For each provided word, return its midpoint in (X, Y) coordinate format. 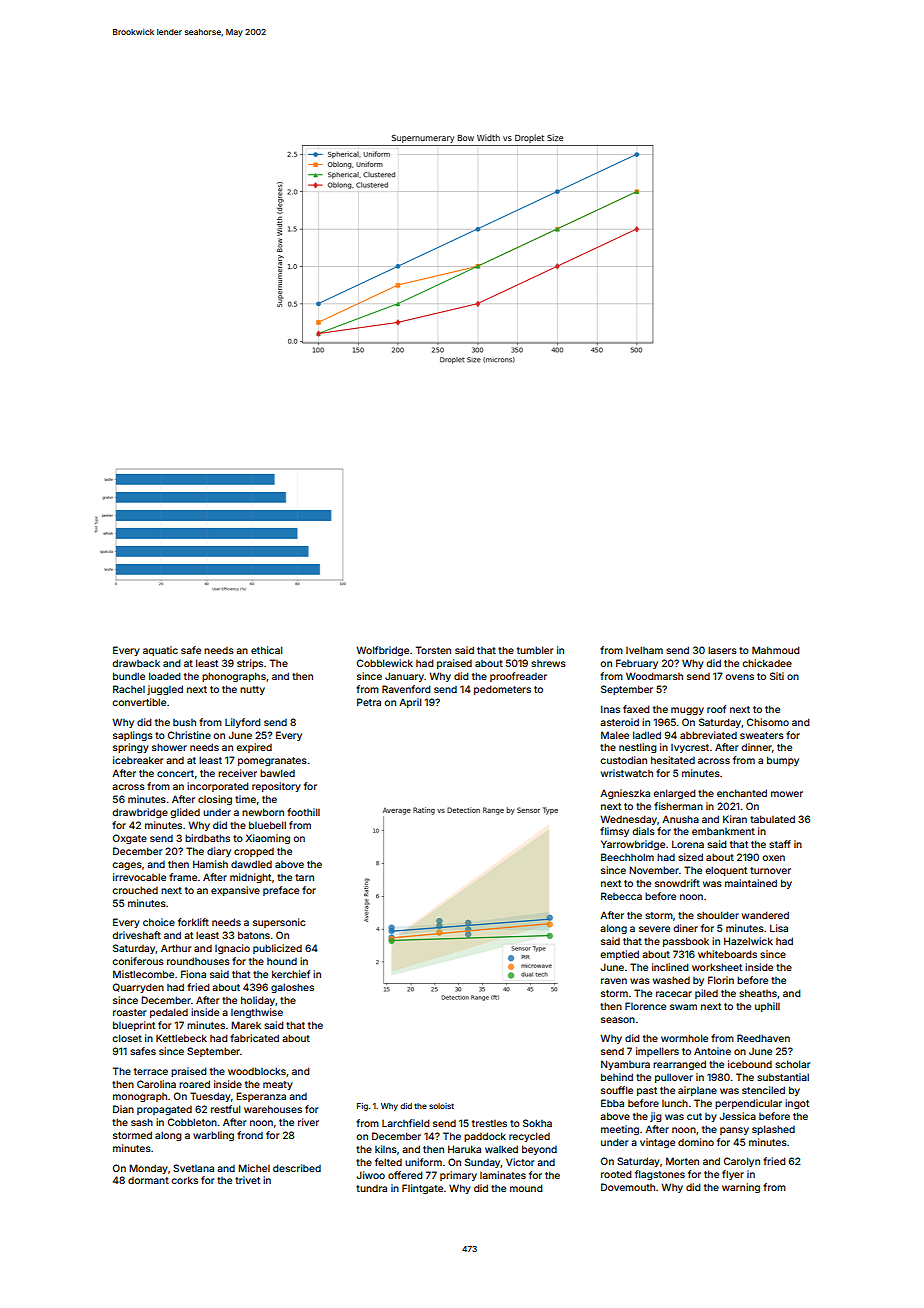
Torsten (433, 650)
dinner (756, 747)
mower (787, 794)
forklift (193, 922)
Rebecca (621, 896)
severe (654, 929)
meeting (620, 1130)
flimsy (614, 832)
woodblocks (257, 1071)
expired (254, 748)
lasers (722, 650)
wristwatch (627, 773)
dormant (148, 1180)
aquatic (160, 651)
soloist (441, 1106)
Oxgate (130, 839)
